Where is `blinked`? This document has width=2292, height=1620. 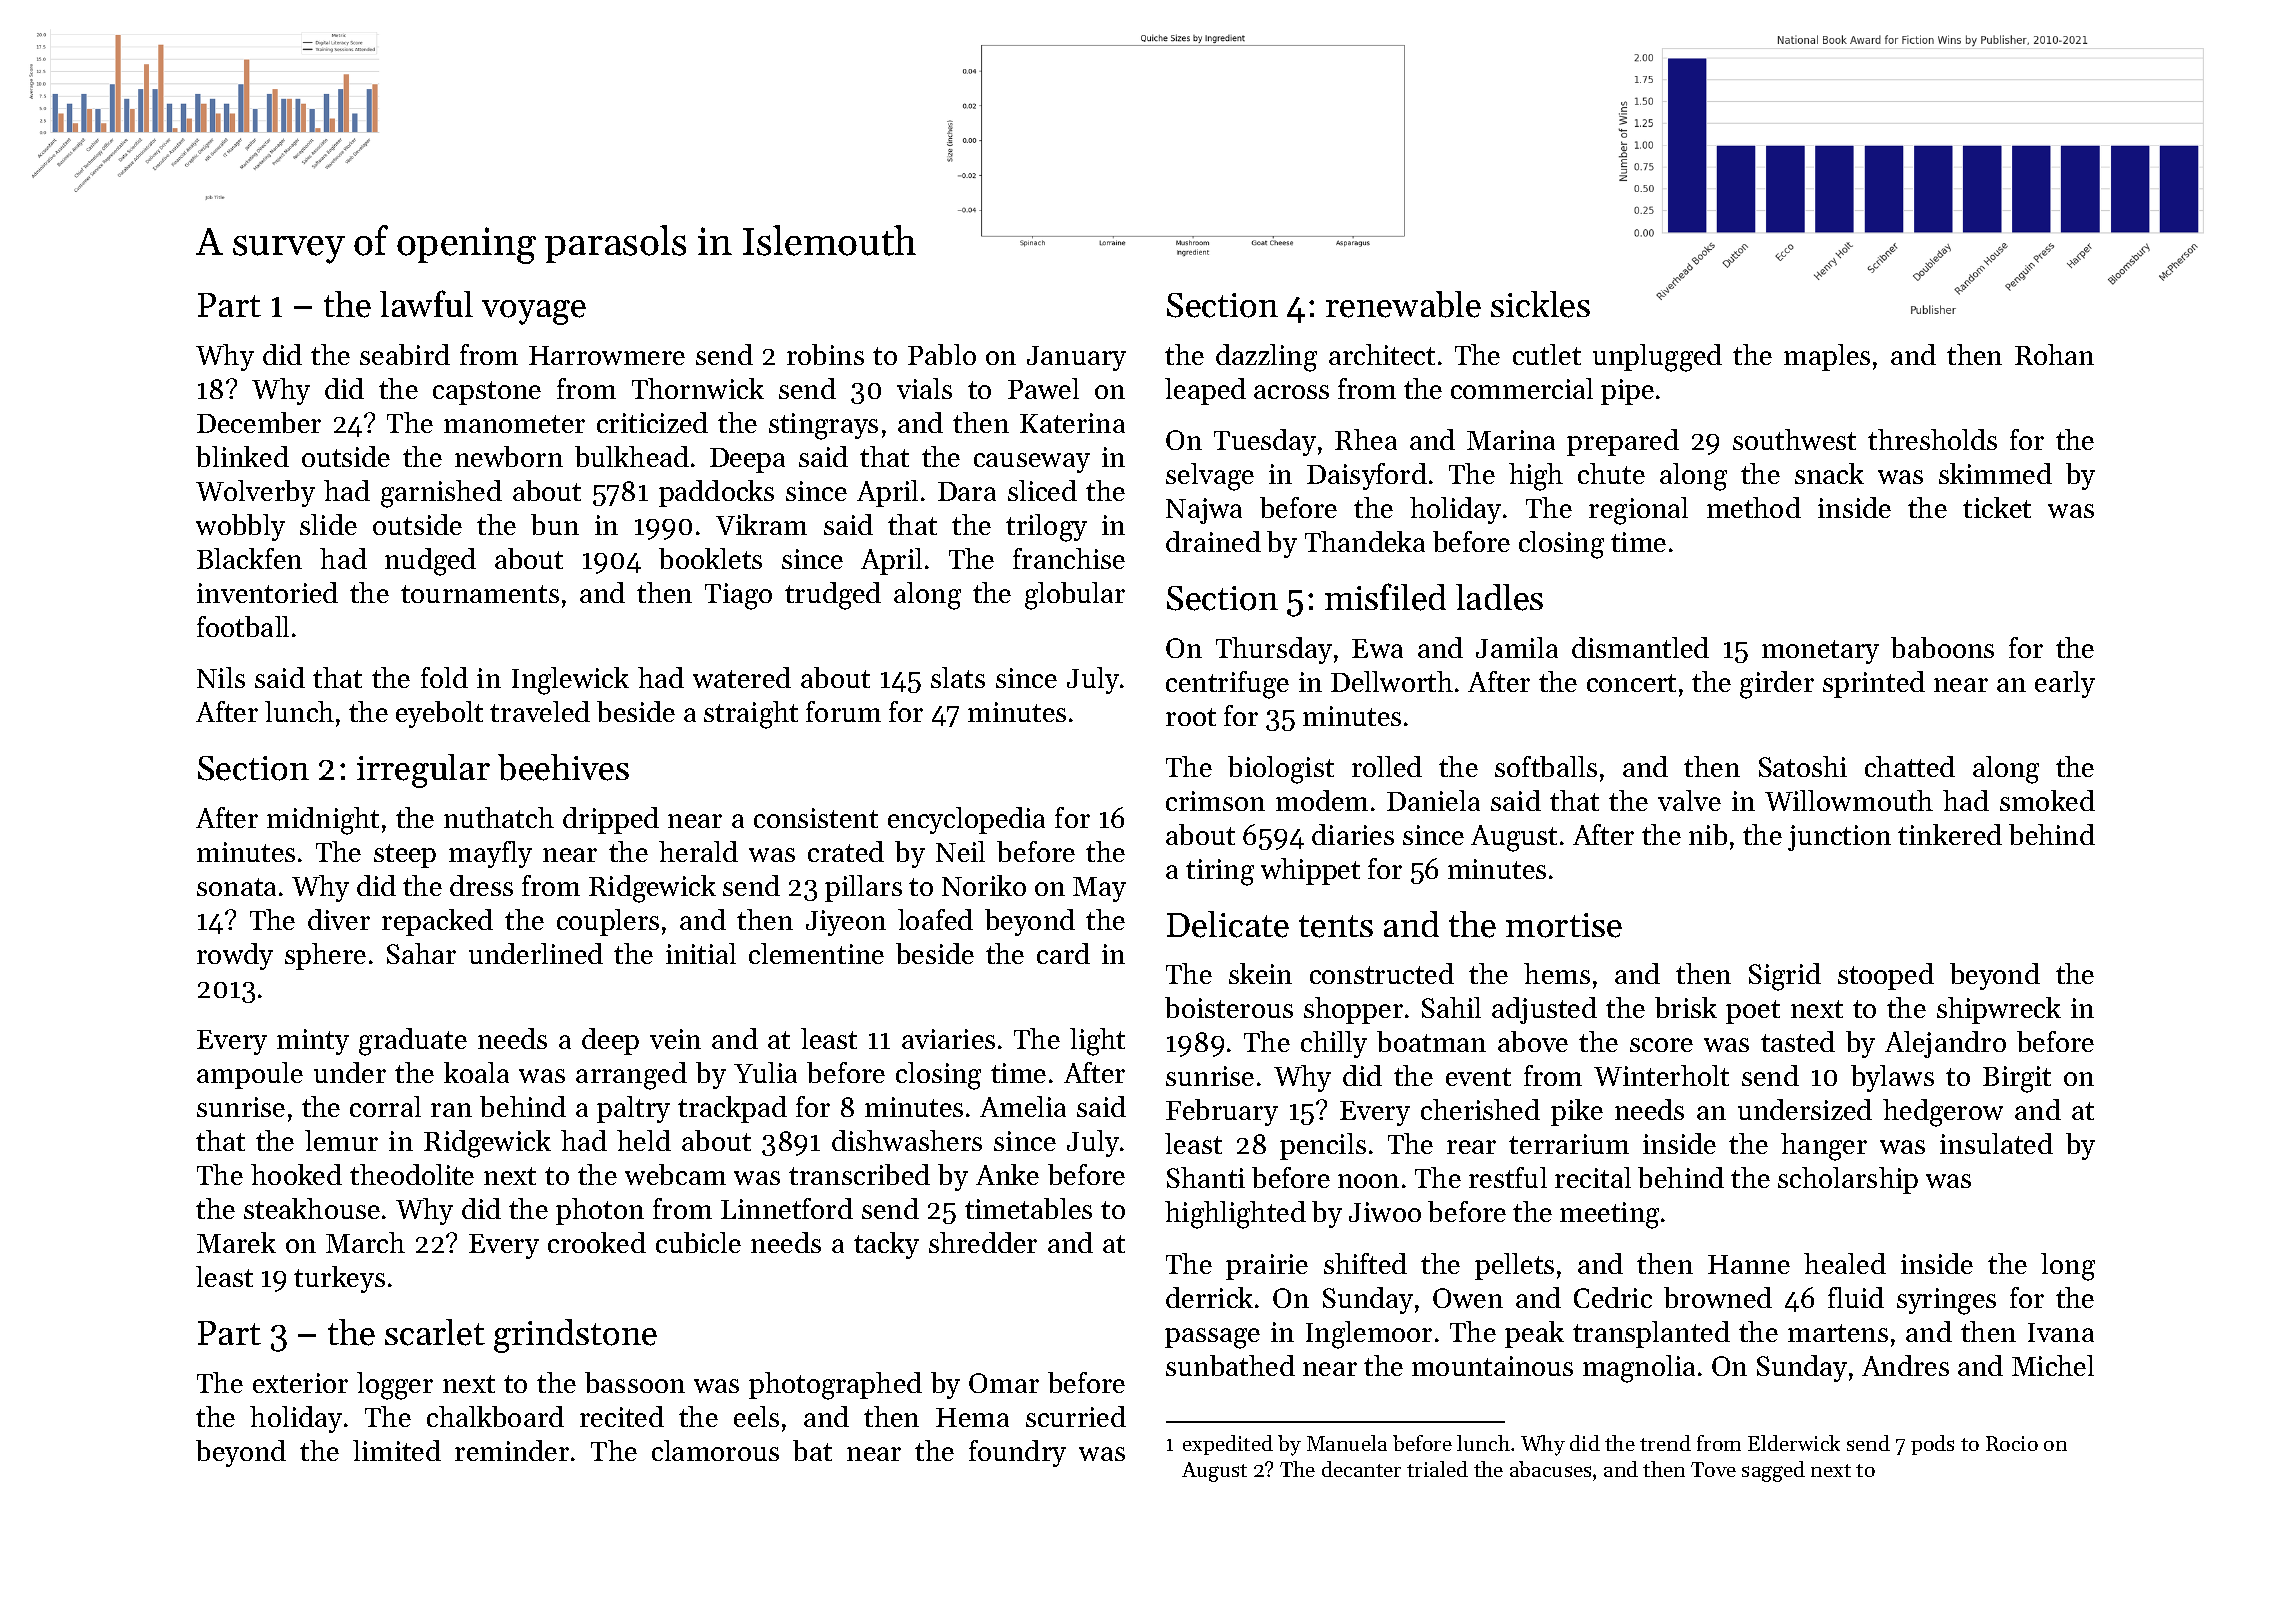
blinked is located at coordinates (242, 456).
